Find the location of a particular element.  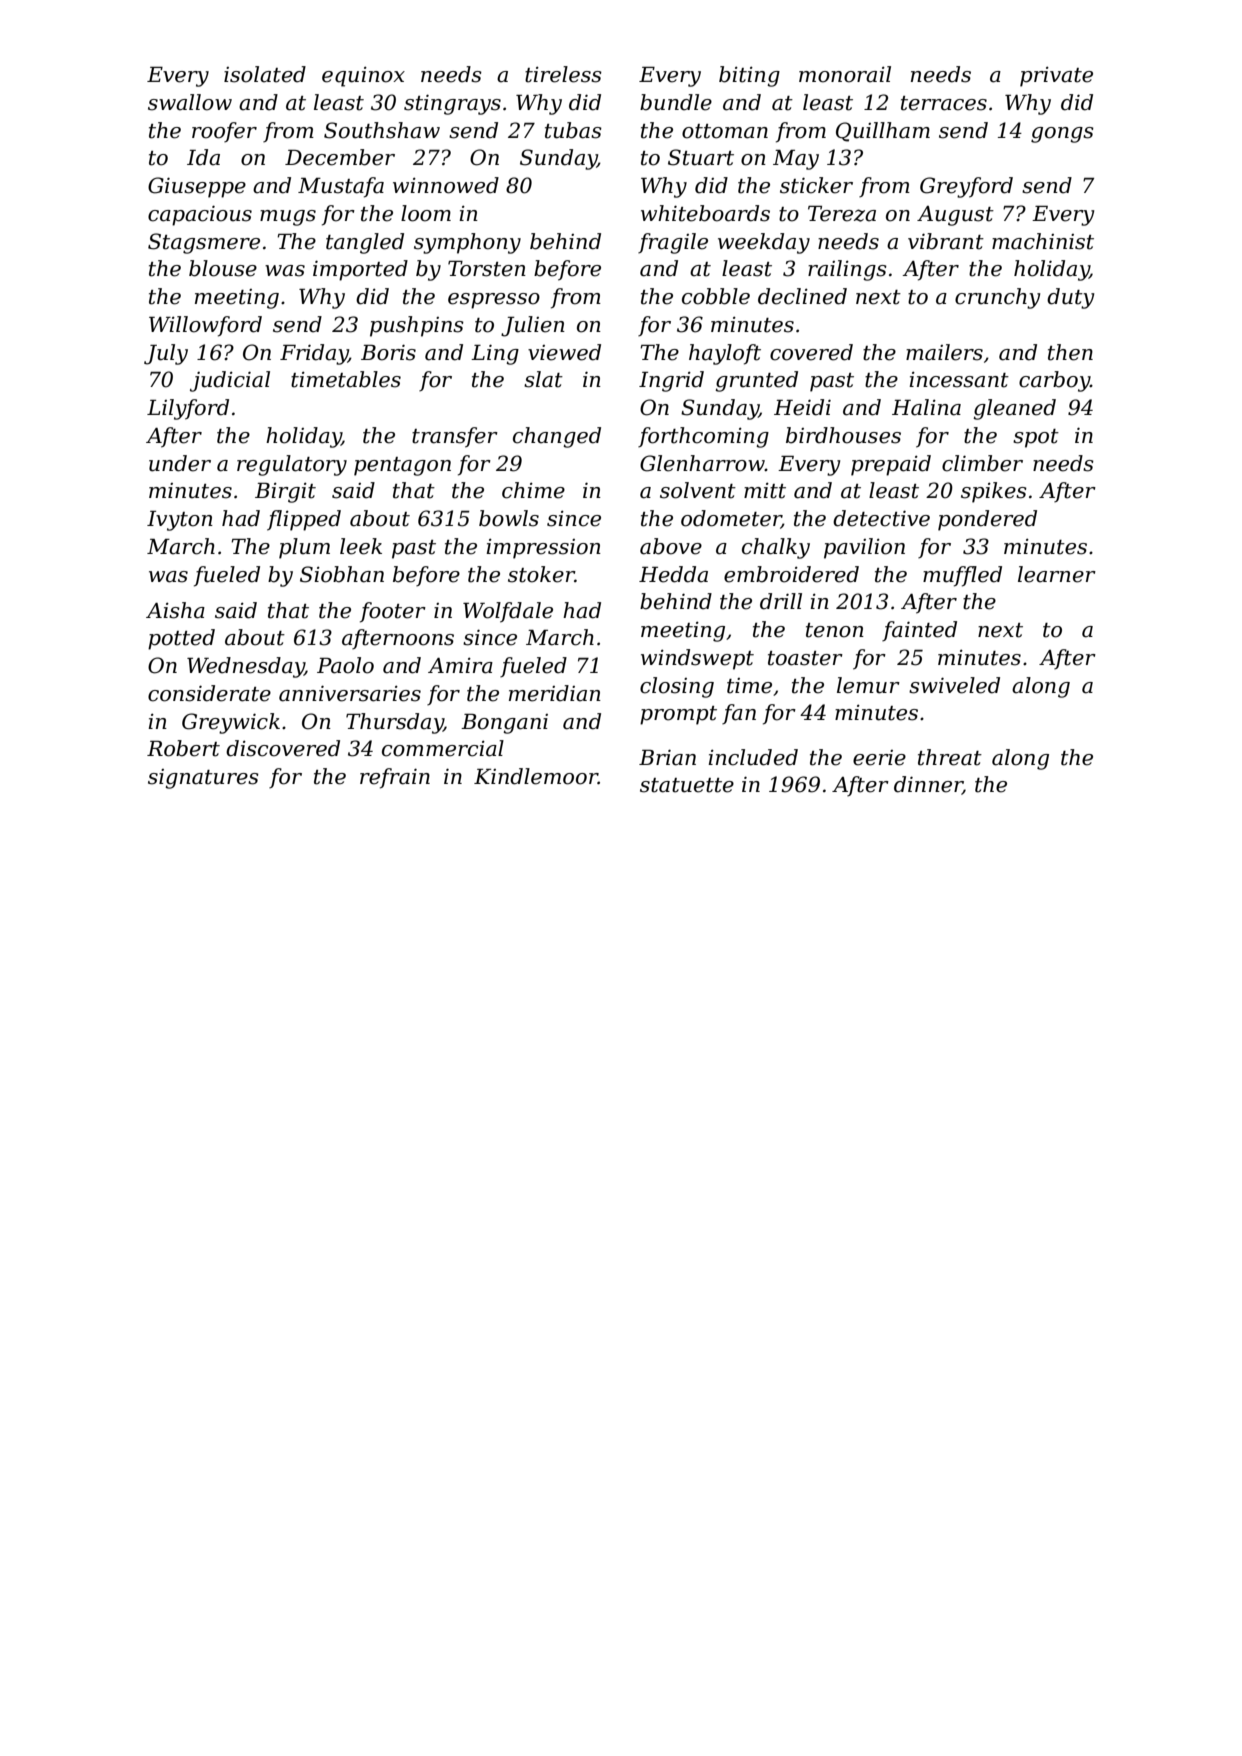

fainted is located at coordinates (919, 631).
